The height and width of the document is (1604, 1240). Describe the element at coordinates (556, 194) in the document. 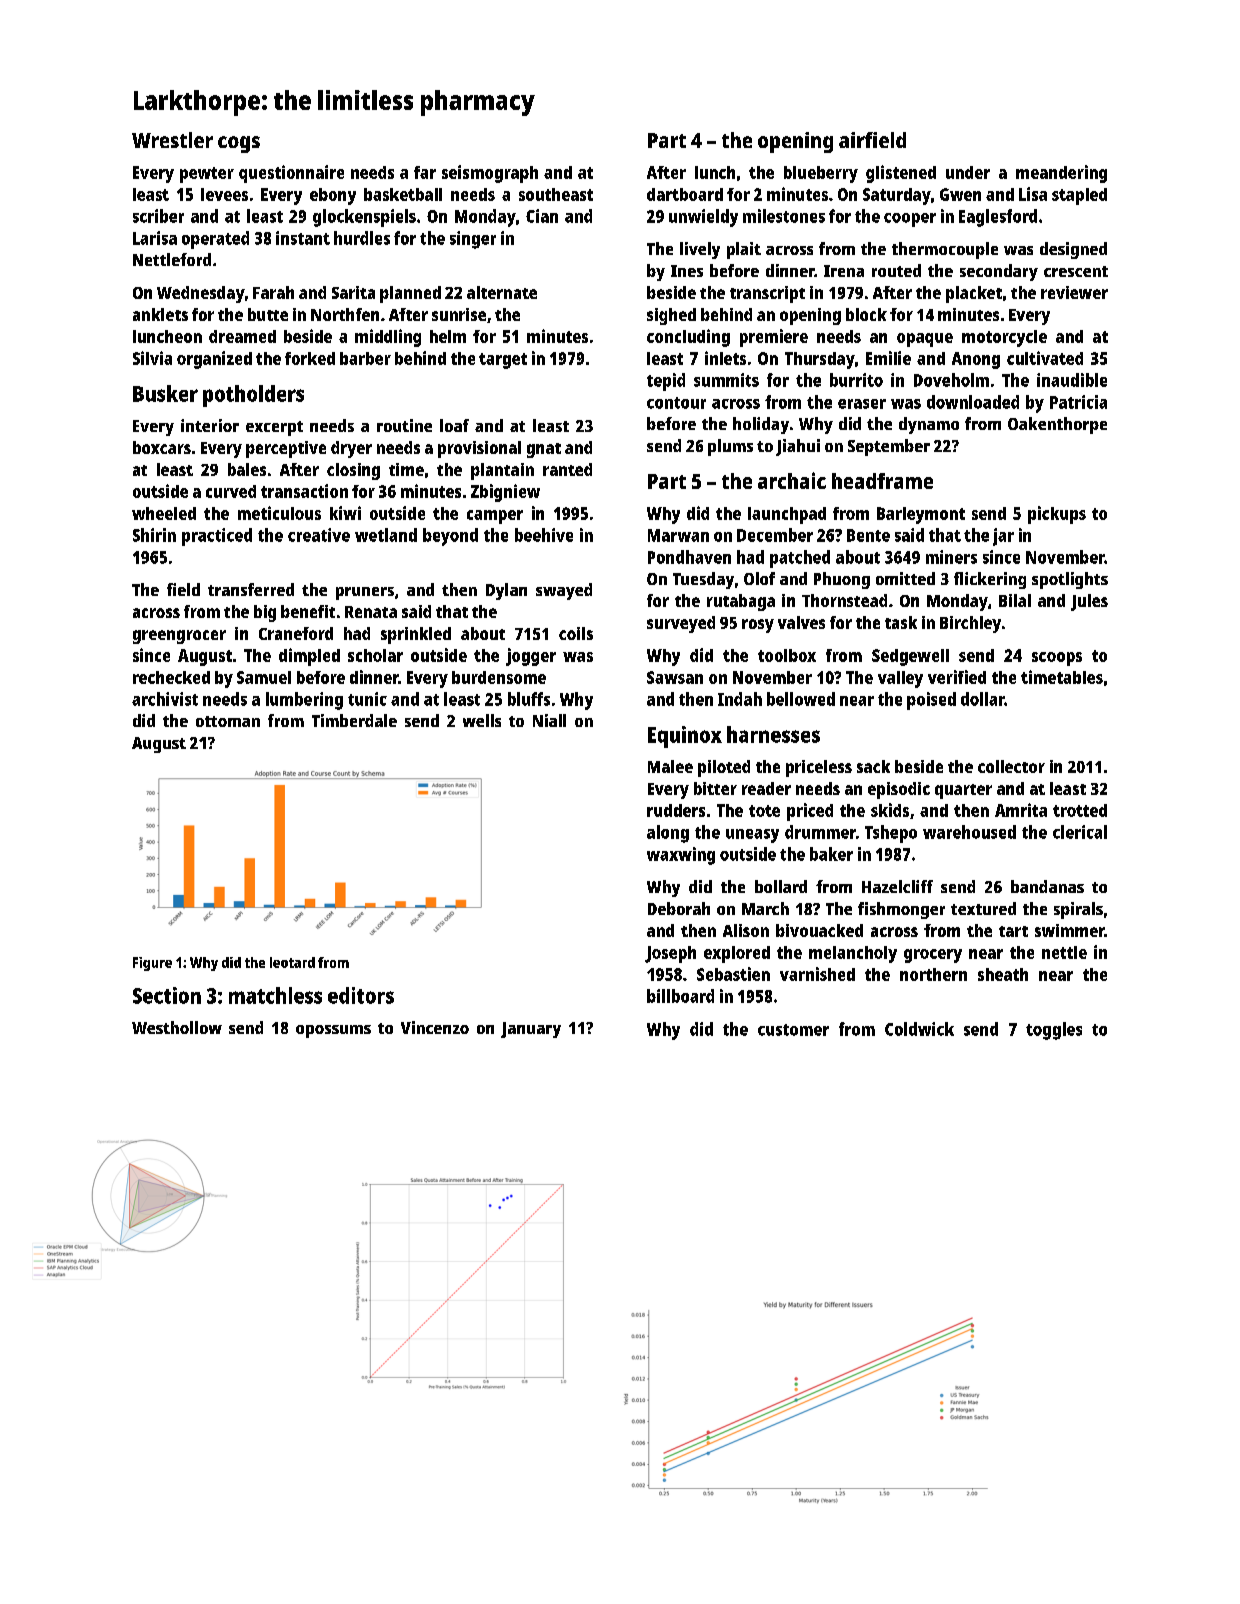

I see `southeast` at that location.
